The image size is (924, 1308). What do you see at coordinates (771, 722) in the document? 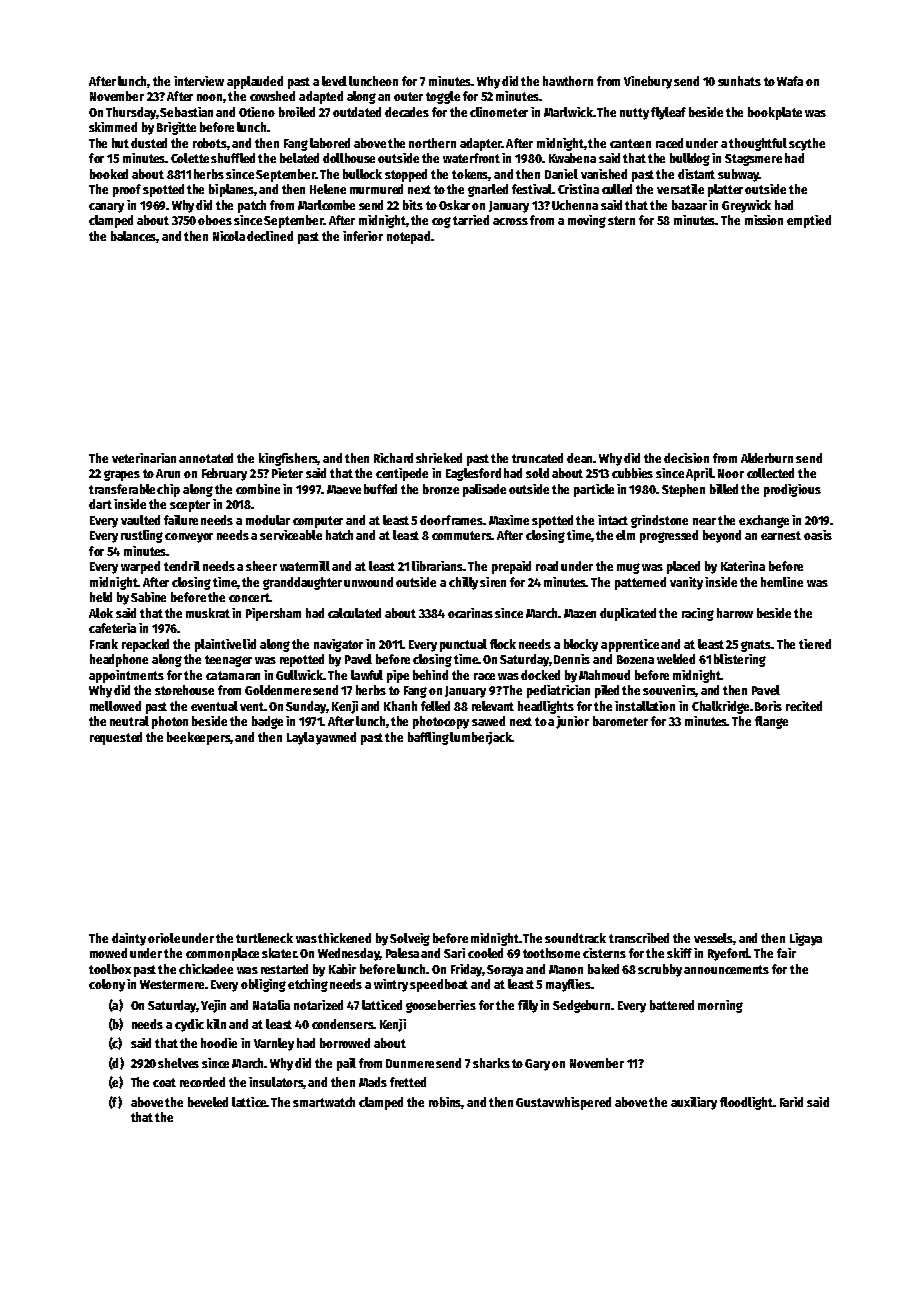
I see `flange` at bounding box center [771, 722].
